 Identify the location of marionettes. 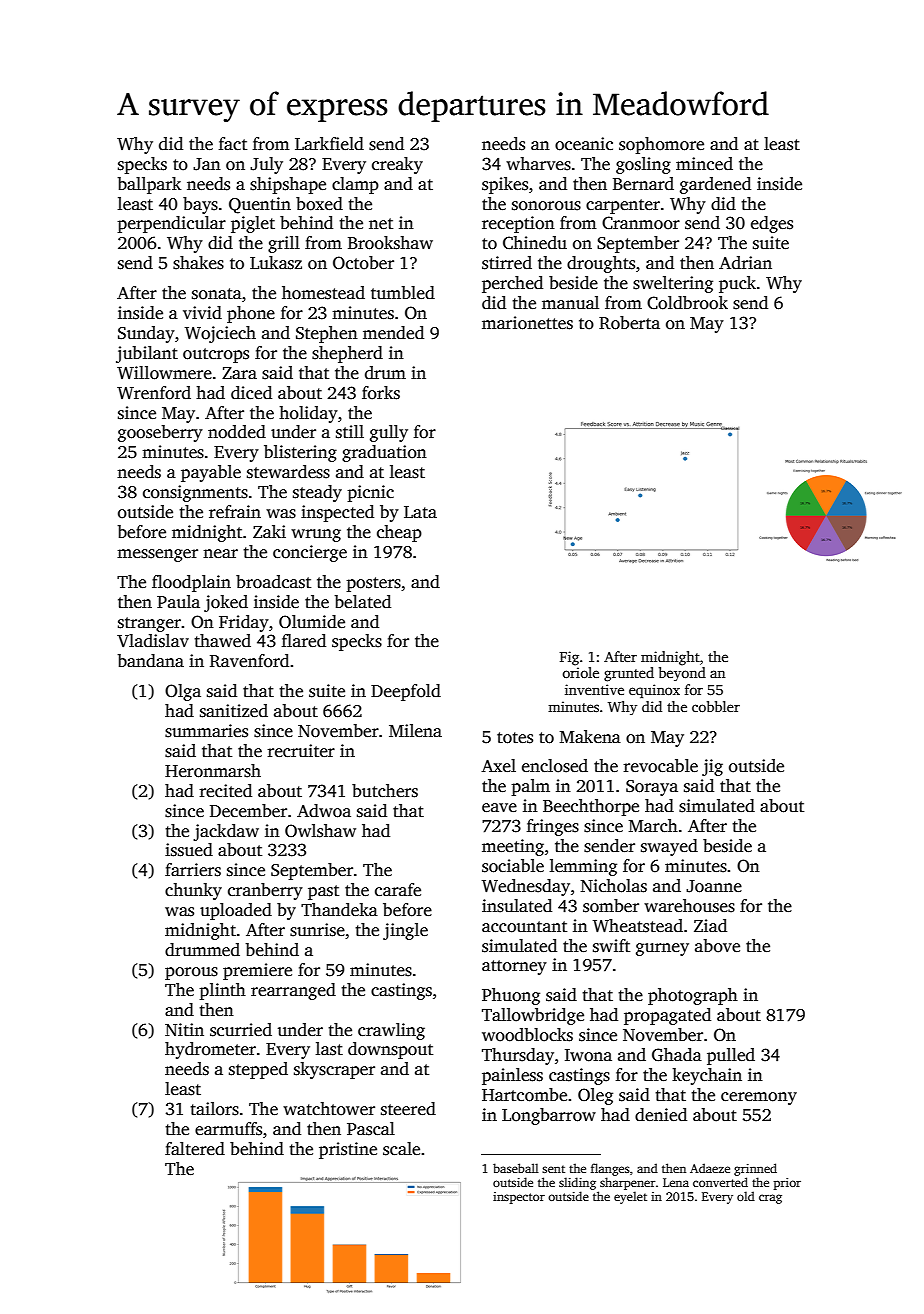
(527, 323).
